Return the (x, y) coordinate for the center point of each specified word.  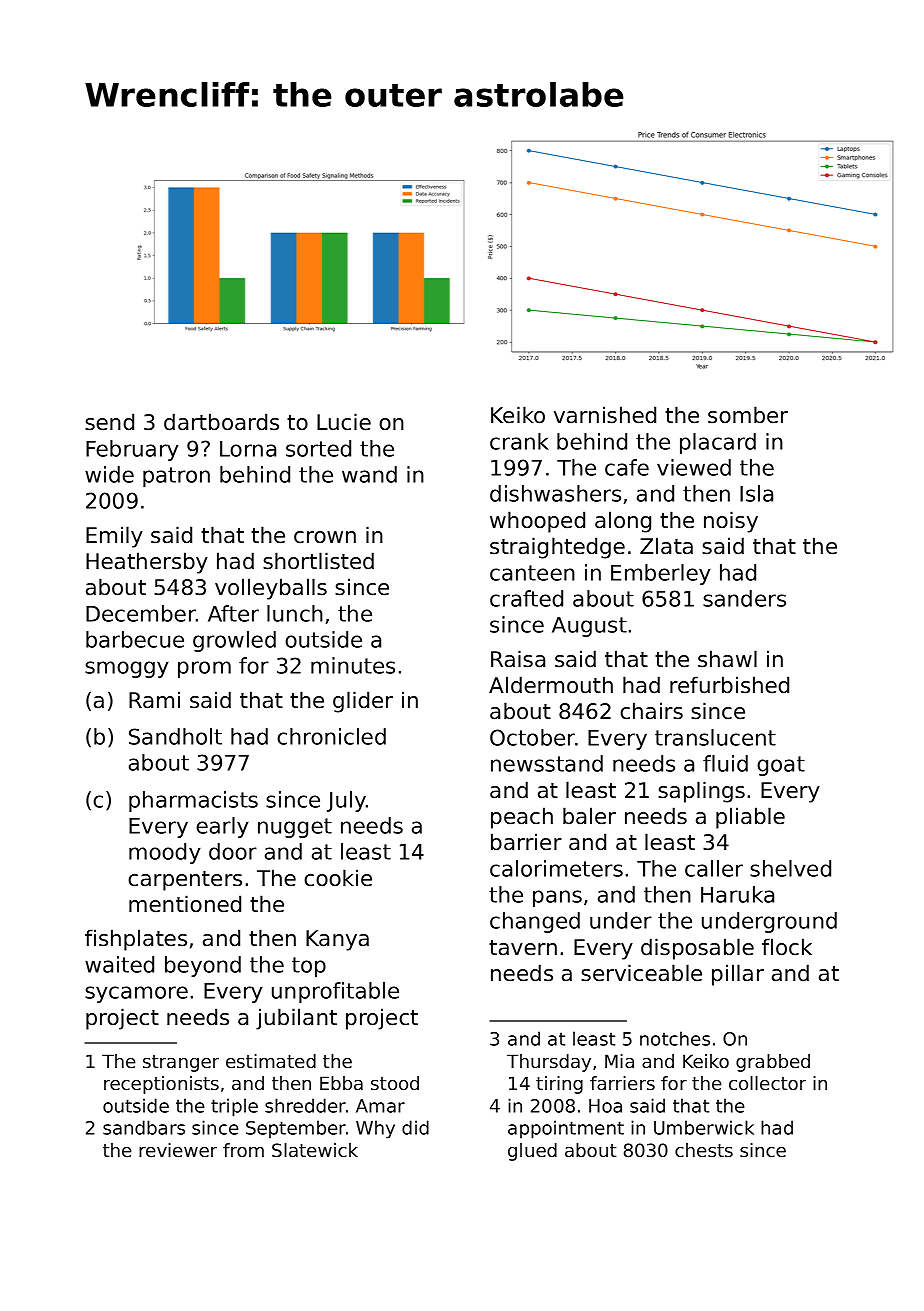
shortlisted (318, 561)
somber (748, 415)
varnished (605, 415)
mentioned (185, 904)
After (233, 613)
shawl (727, 659)
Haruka (737, 894)
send (109, 422)
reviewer (178, 1150)
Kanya (337, 940)
